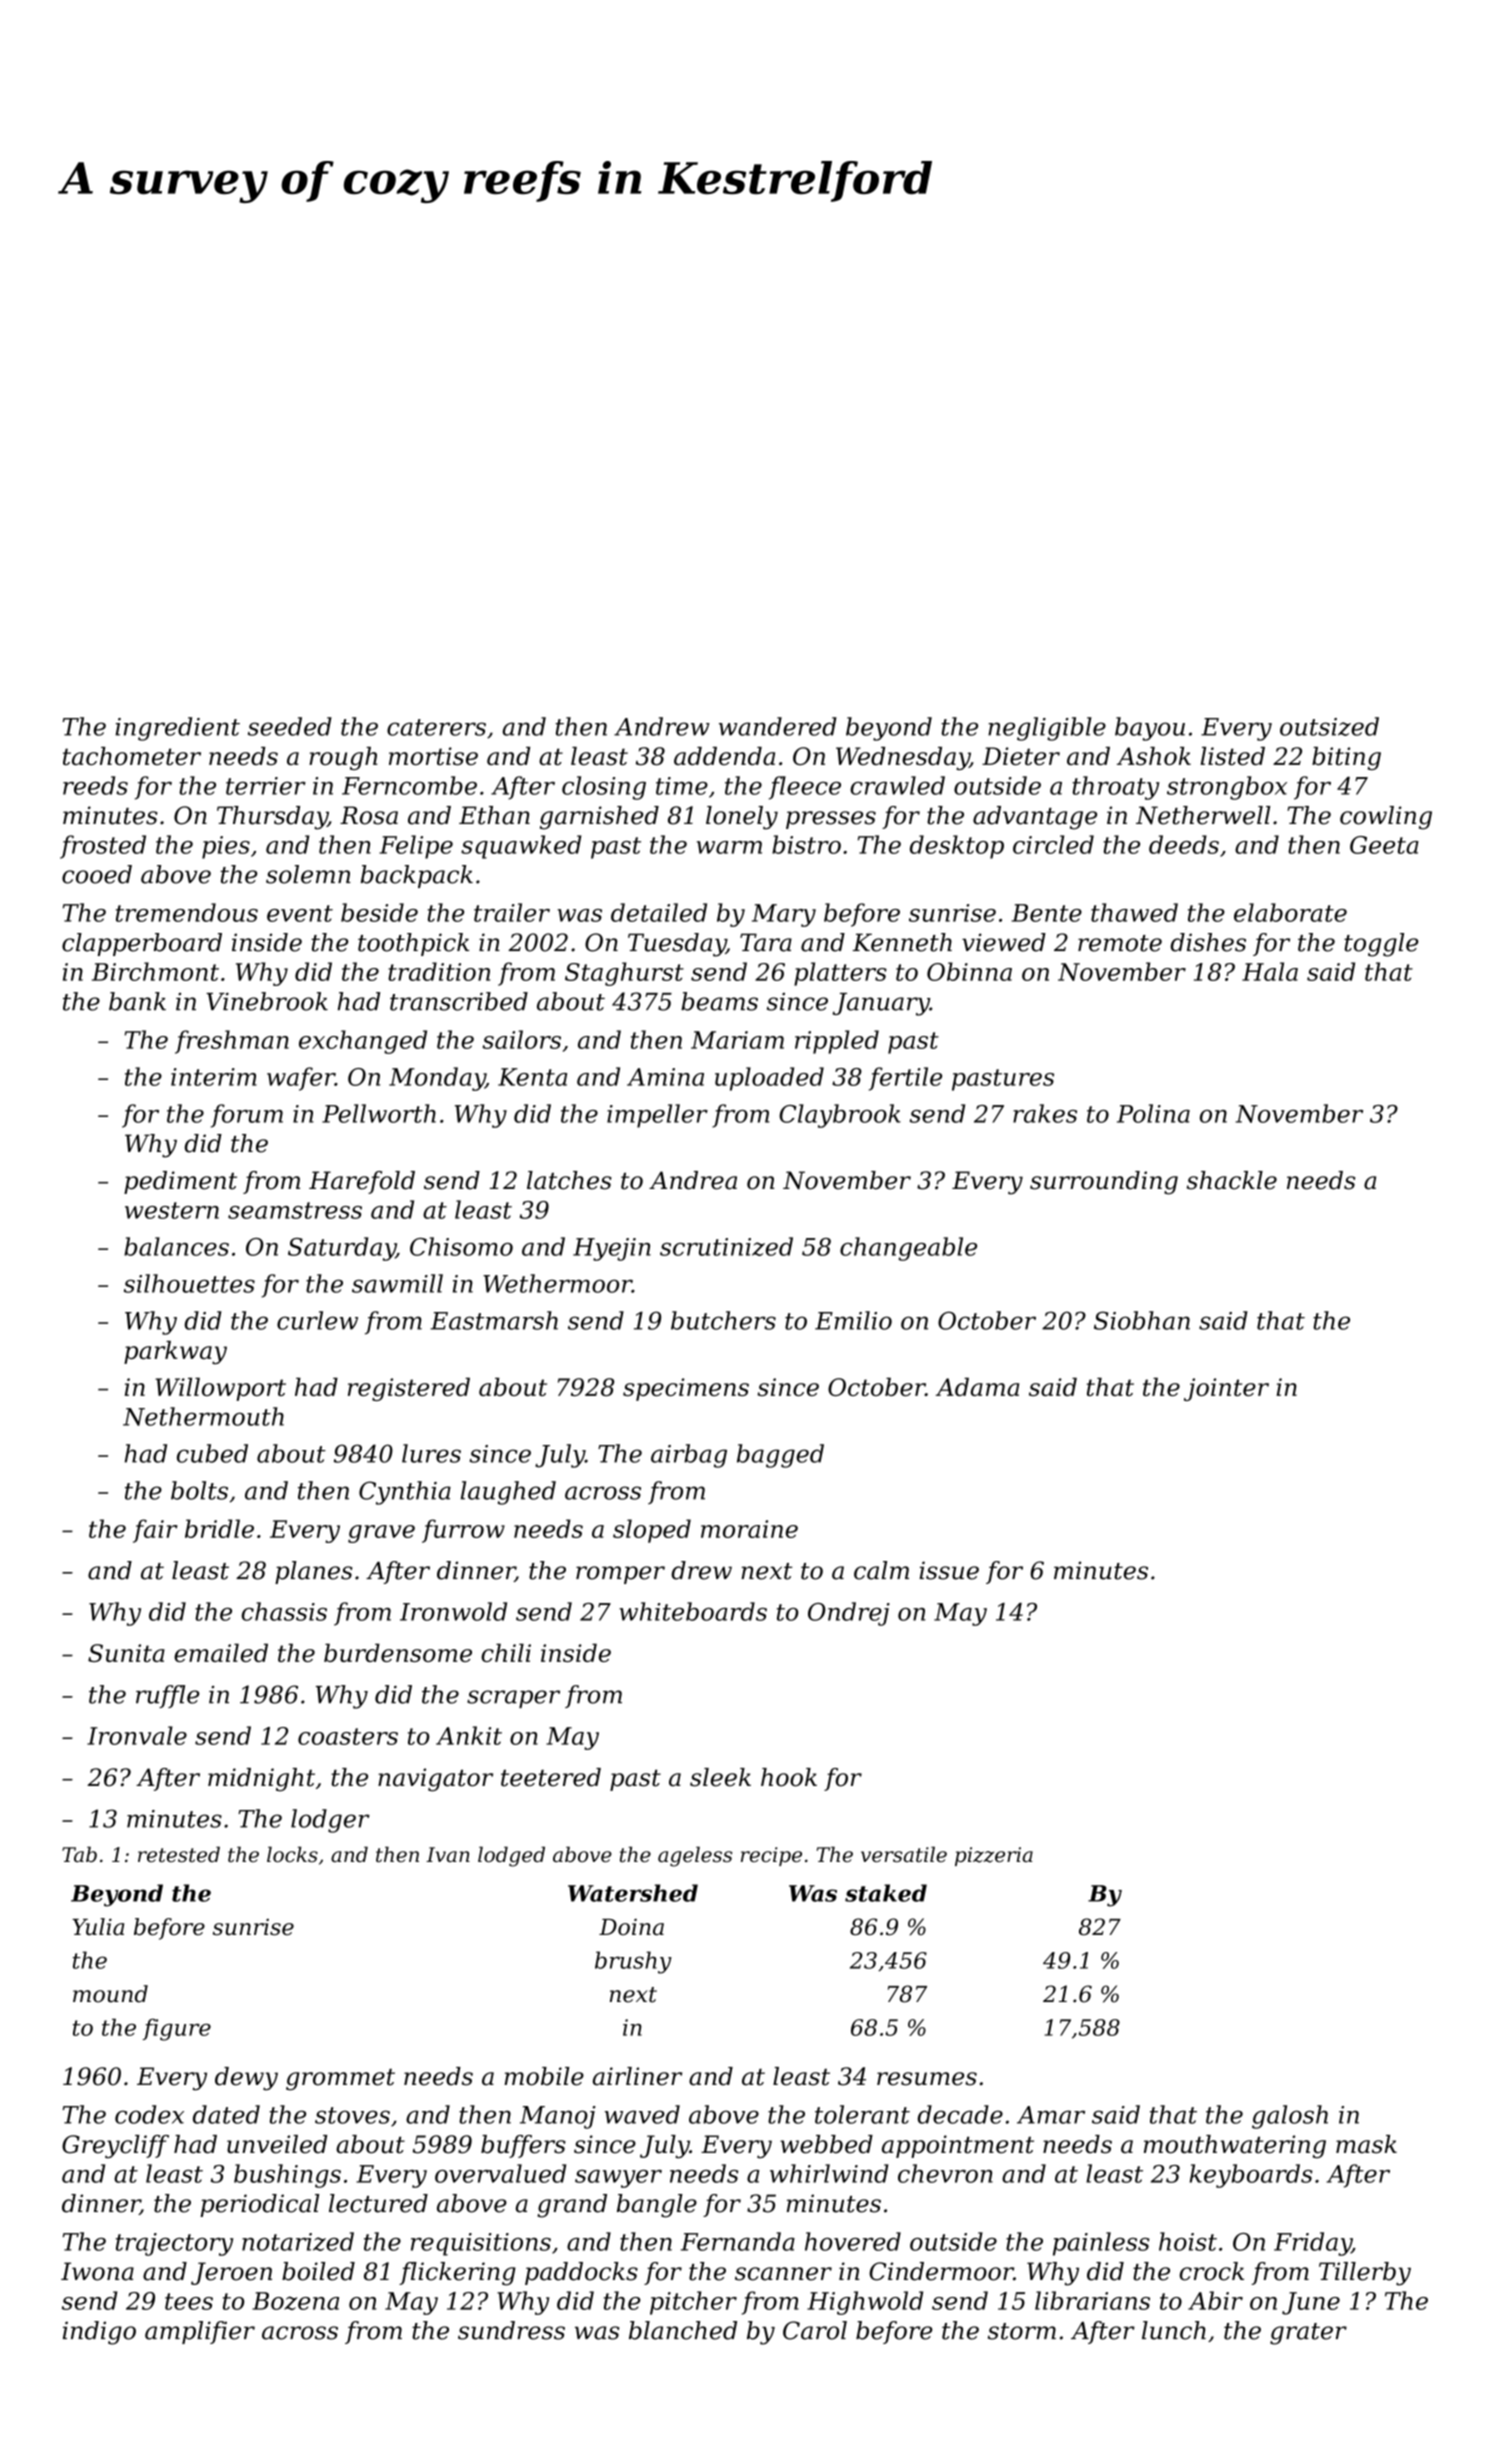 The height and width of the document is (2464, 1496). I want to click on mask, so click(1366, 2144).
